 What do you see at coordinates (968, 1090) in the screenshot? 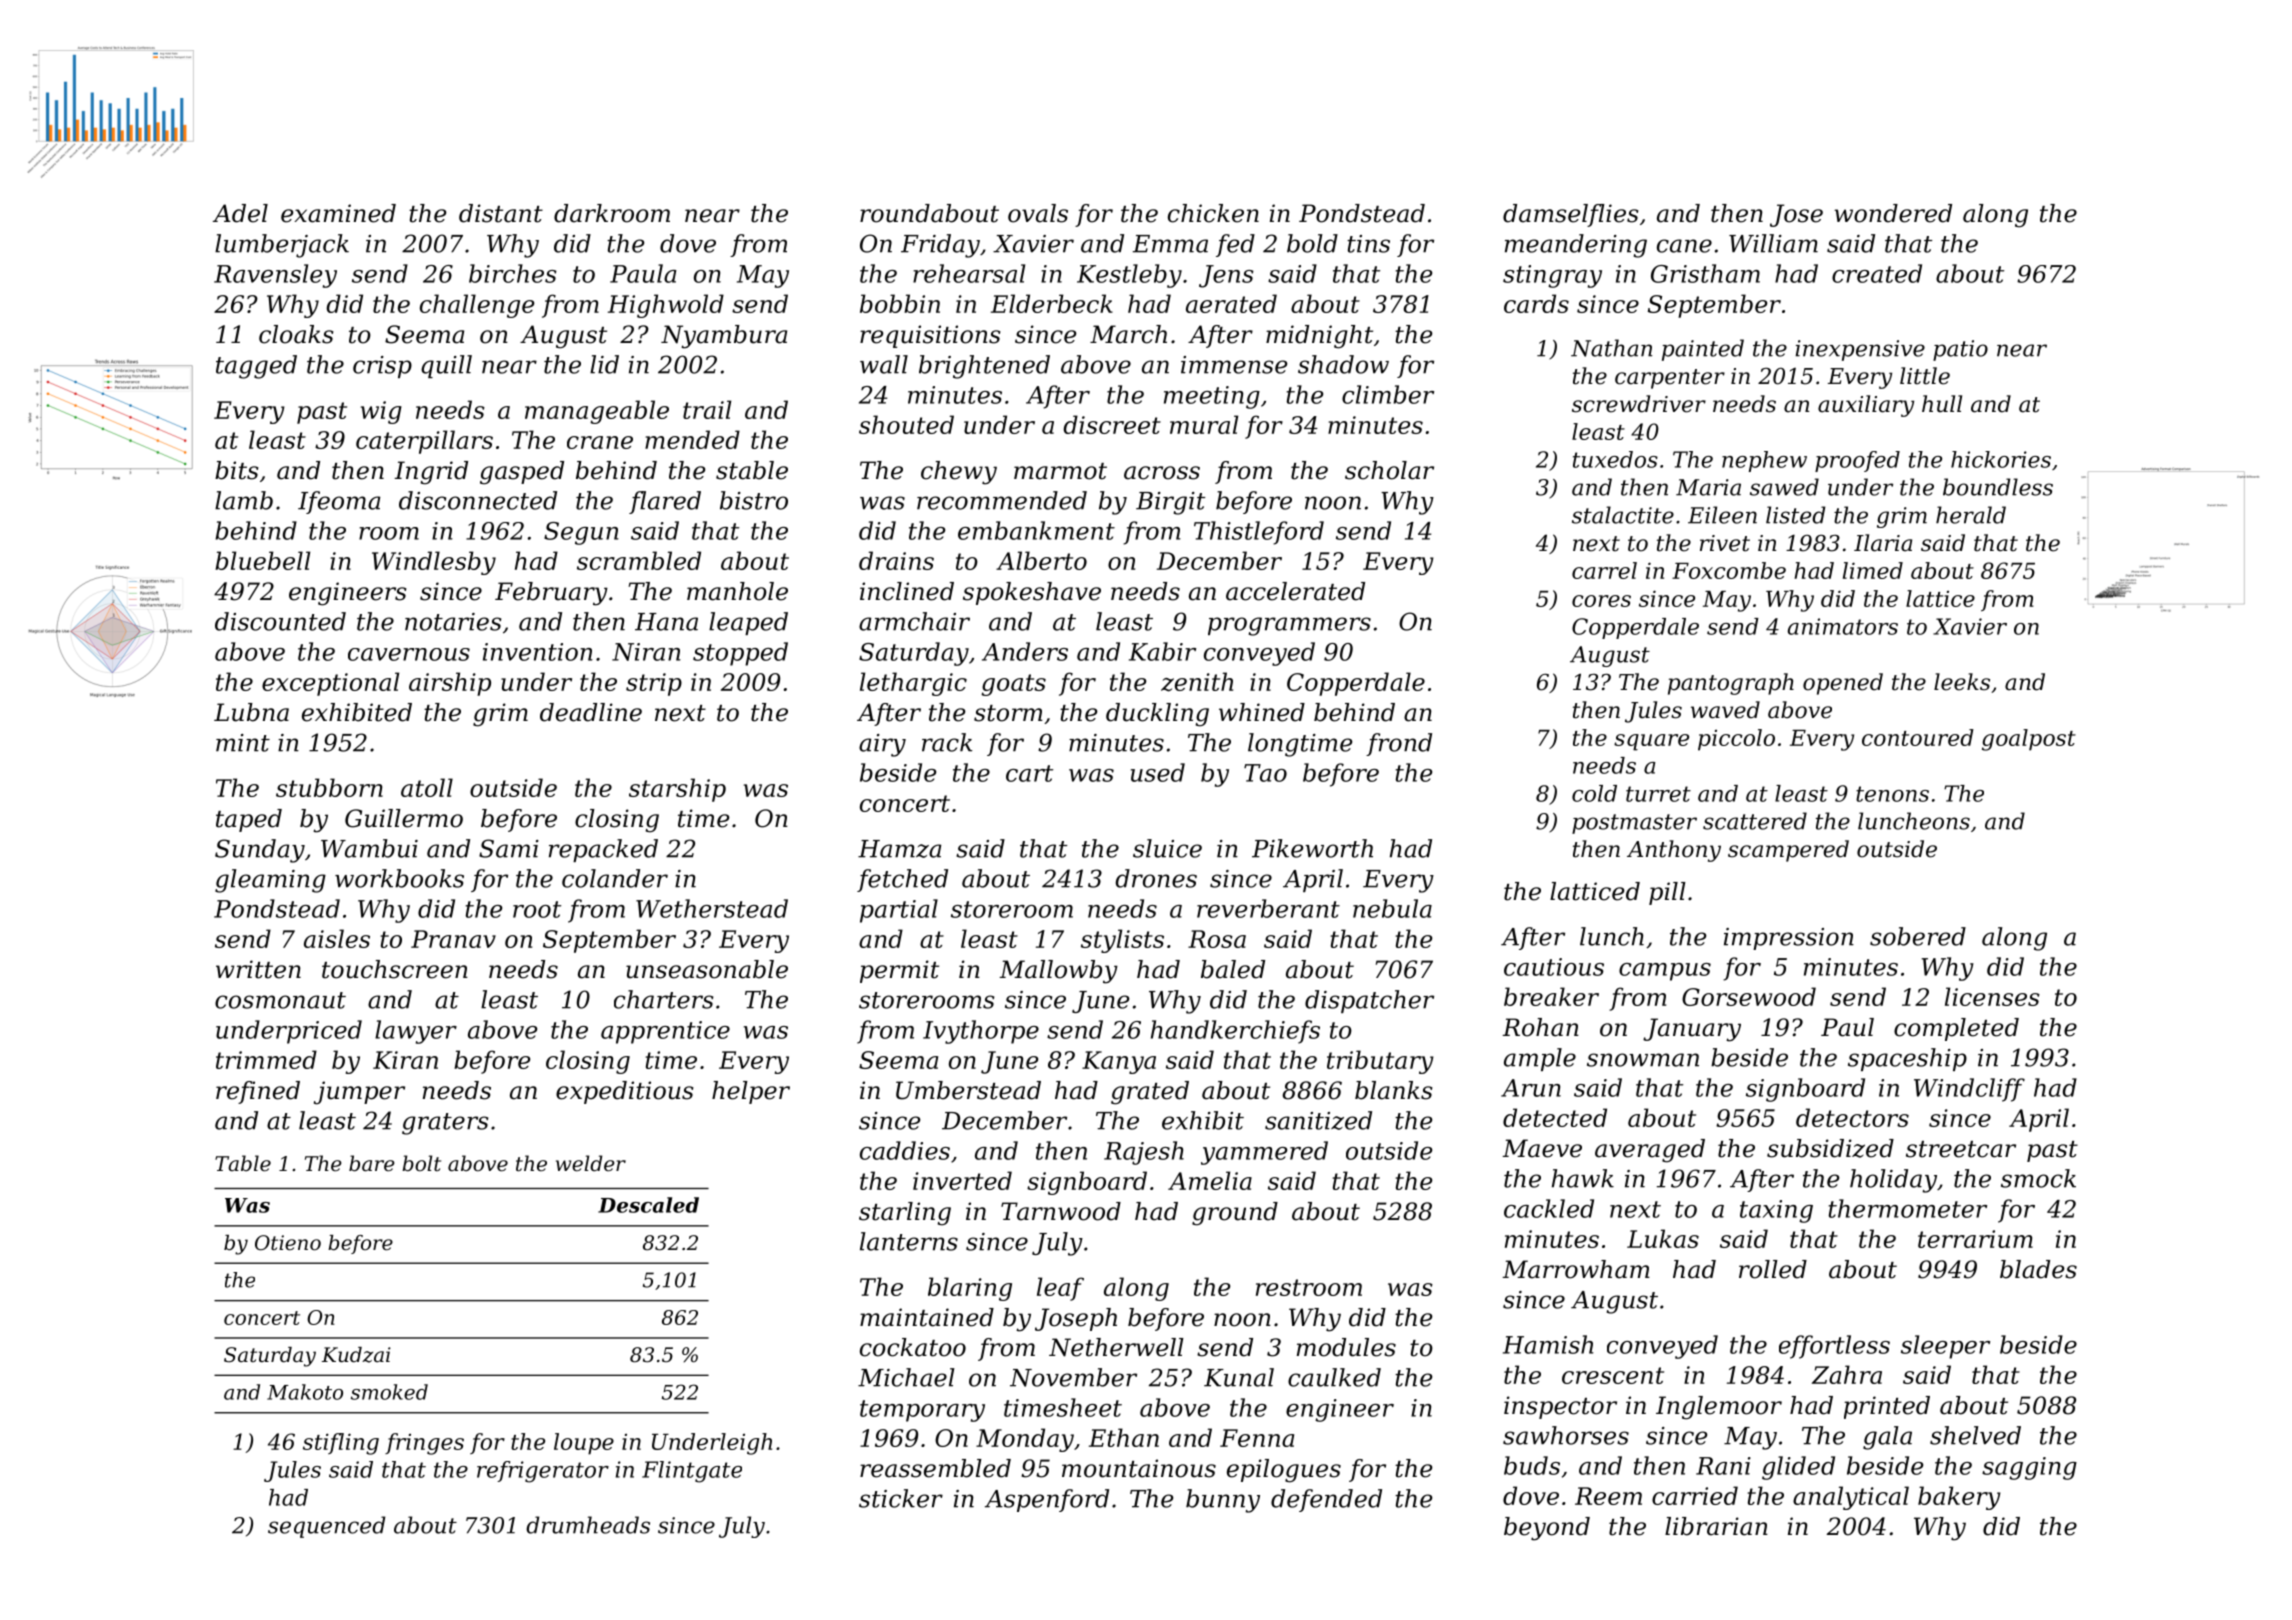
I see `Umberstead` at bounding box center [968, 1090].
